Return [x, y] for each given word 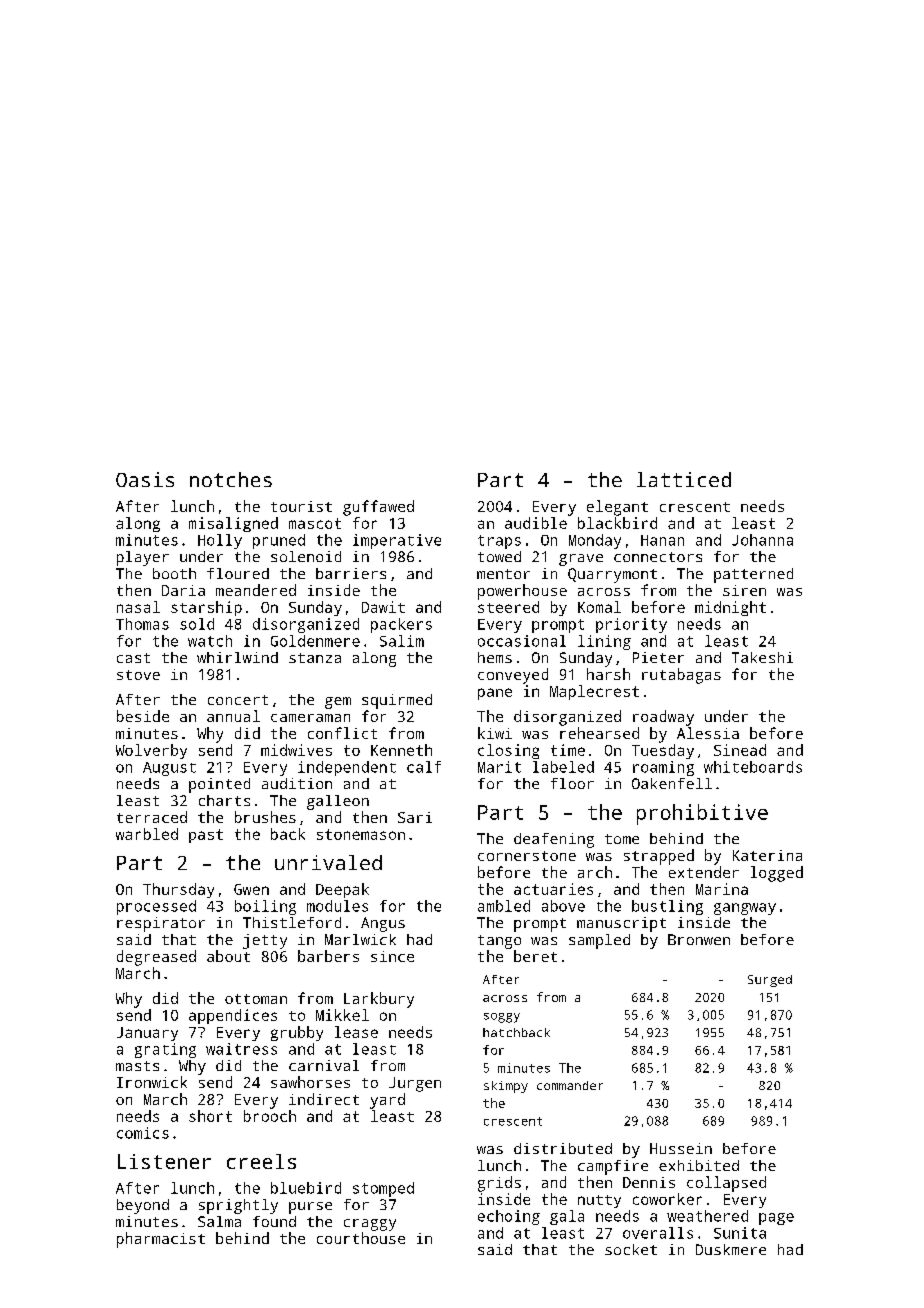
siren [744, 590]
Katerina [767, 855]
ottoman [256, 999]
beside [143, 716]
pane [495, 694]
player [143, 558]
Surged [770, 981]
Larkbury [379, 1000]
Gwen [251, 889]
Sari [415, 817]
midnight [730, 608]
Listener [164, 1161]
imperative [397, 541]
